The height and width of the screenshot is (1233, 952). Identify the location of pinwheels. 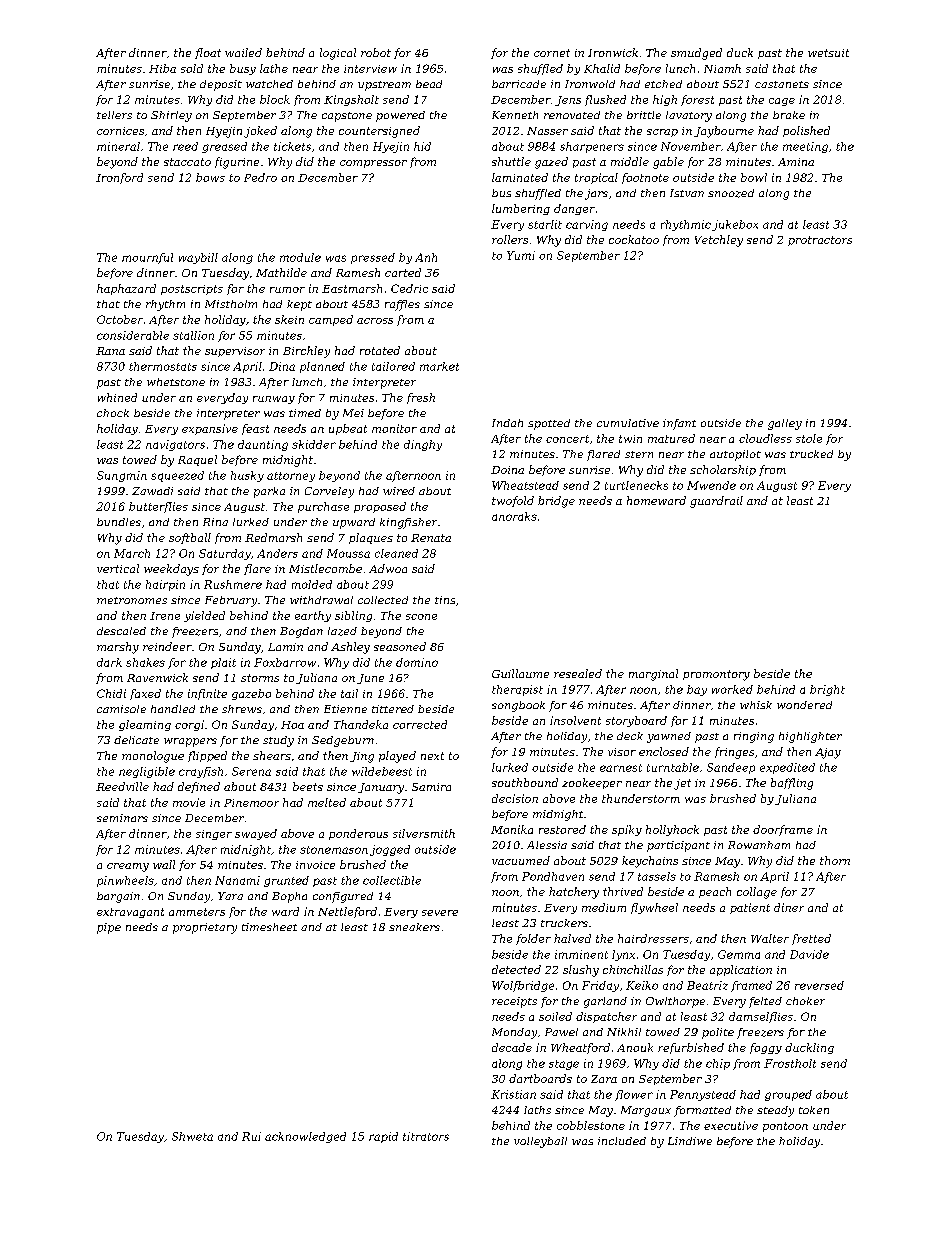
(125, 881).
